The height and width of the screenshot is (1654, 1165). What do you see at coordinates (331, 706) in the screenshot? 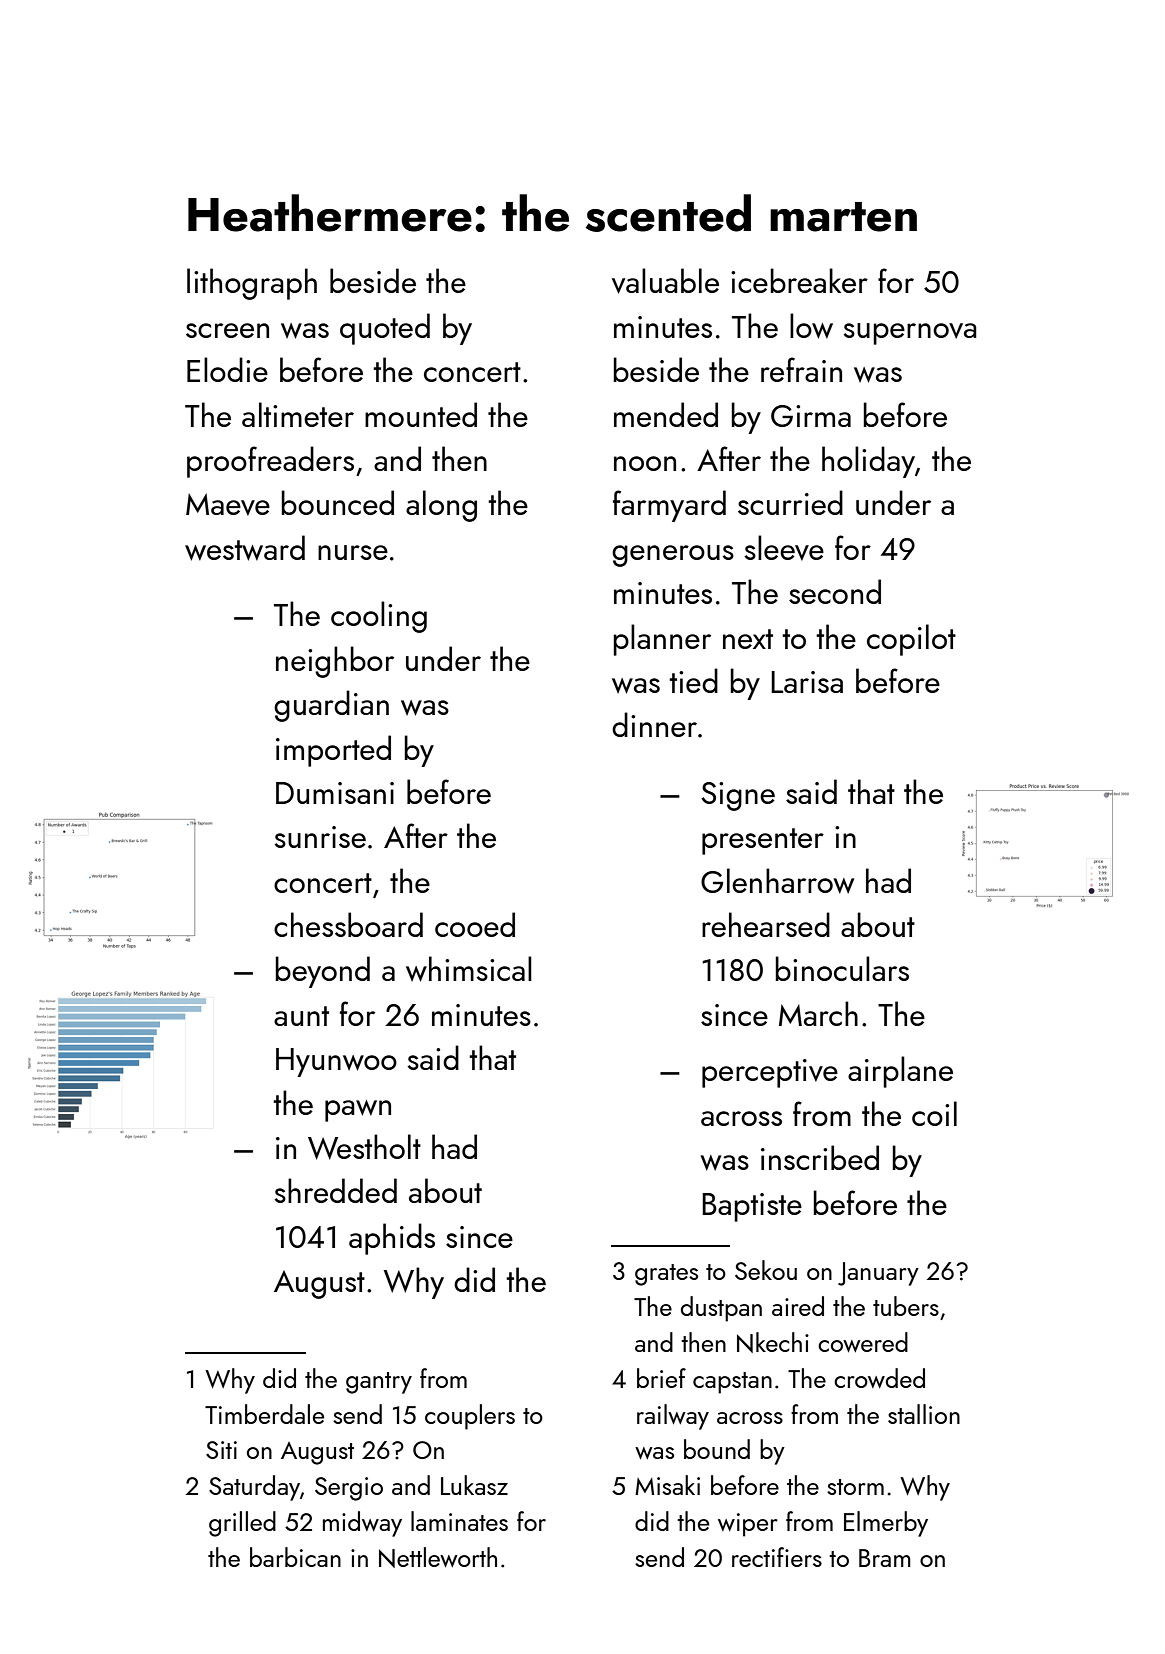
I see `guardian` at bounding box center [331, 706].
